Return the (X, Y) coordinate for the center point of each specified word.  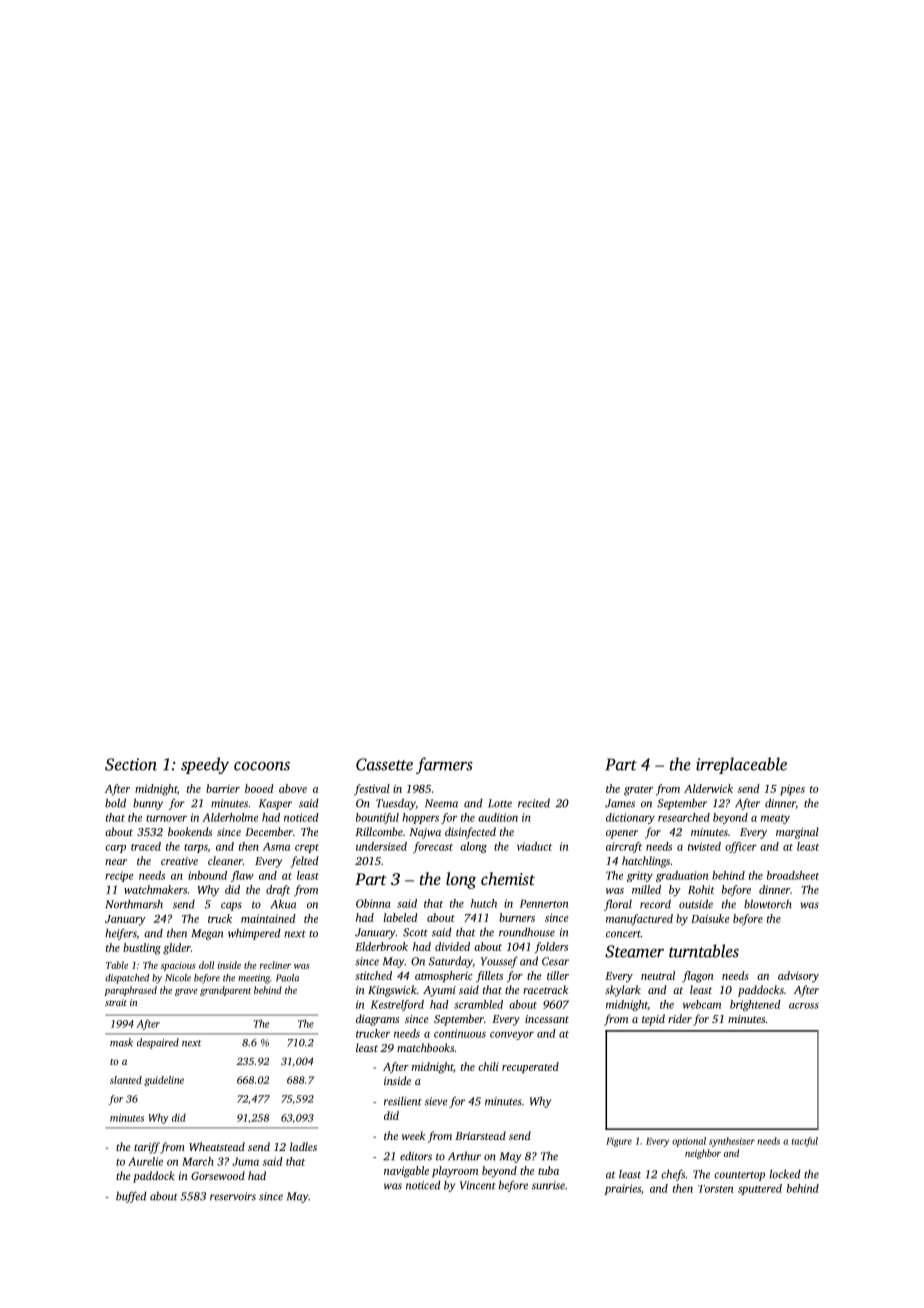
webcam (702, 1004)
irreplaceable (741, 765)
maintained (268, 918)
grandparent (225, 991)
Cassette (384, 764)
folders (551, 948)
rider (680, 1018)
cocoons (262, 766)
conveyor (512, 1036)
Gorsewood (218, 1175)
